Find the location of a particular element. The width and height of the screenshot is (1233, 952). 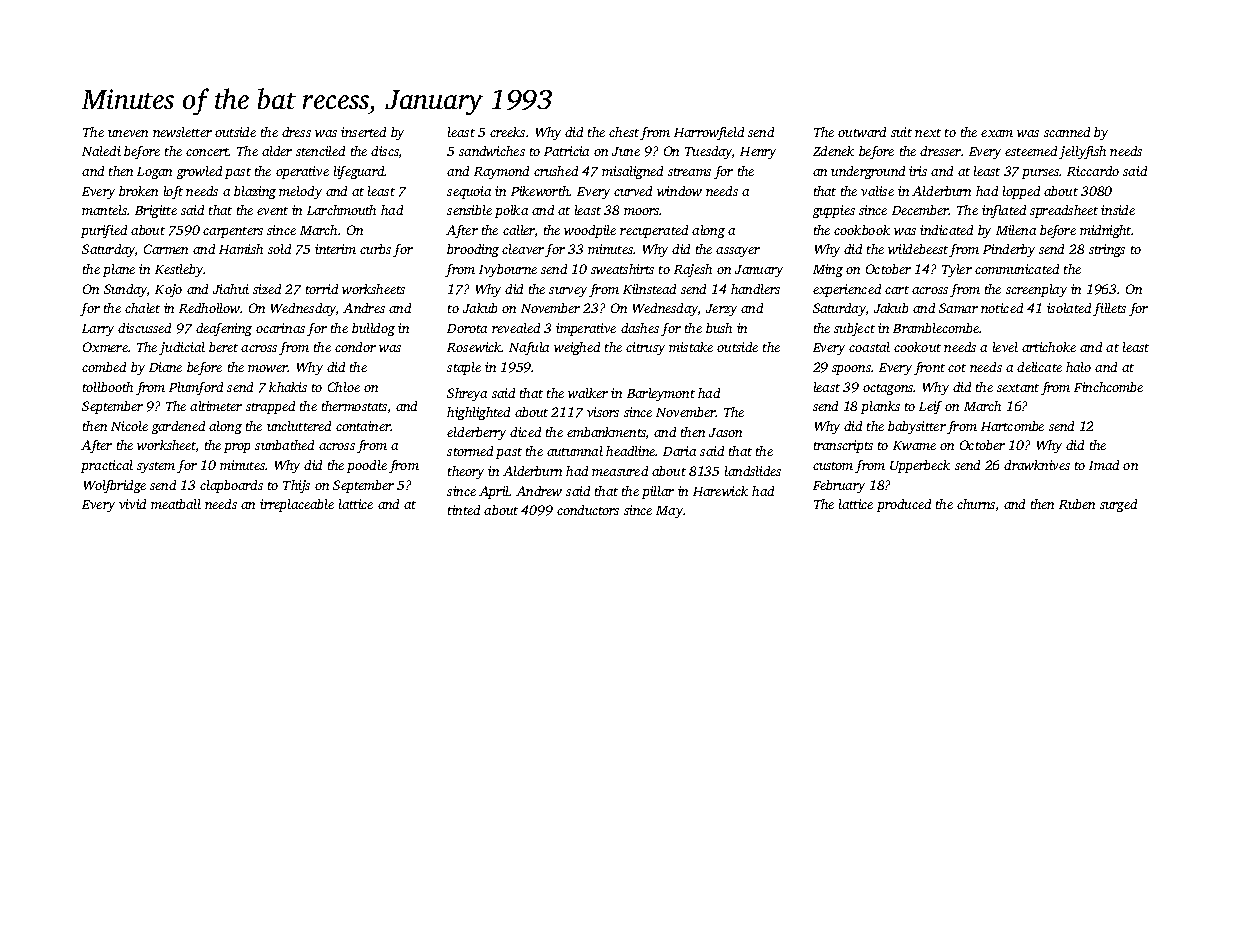

sensible is located at coordinates (469, 210).
